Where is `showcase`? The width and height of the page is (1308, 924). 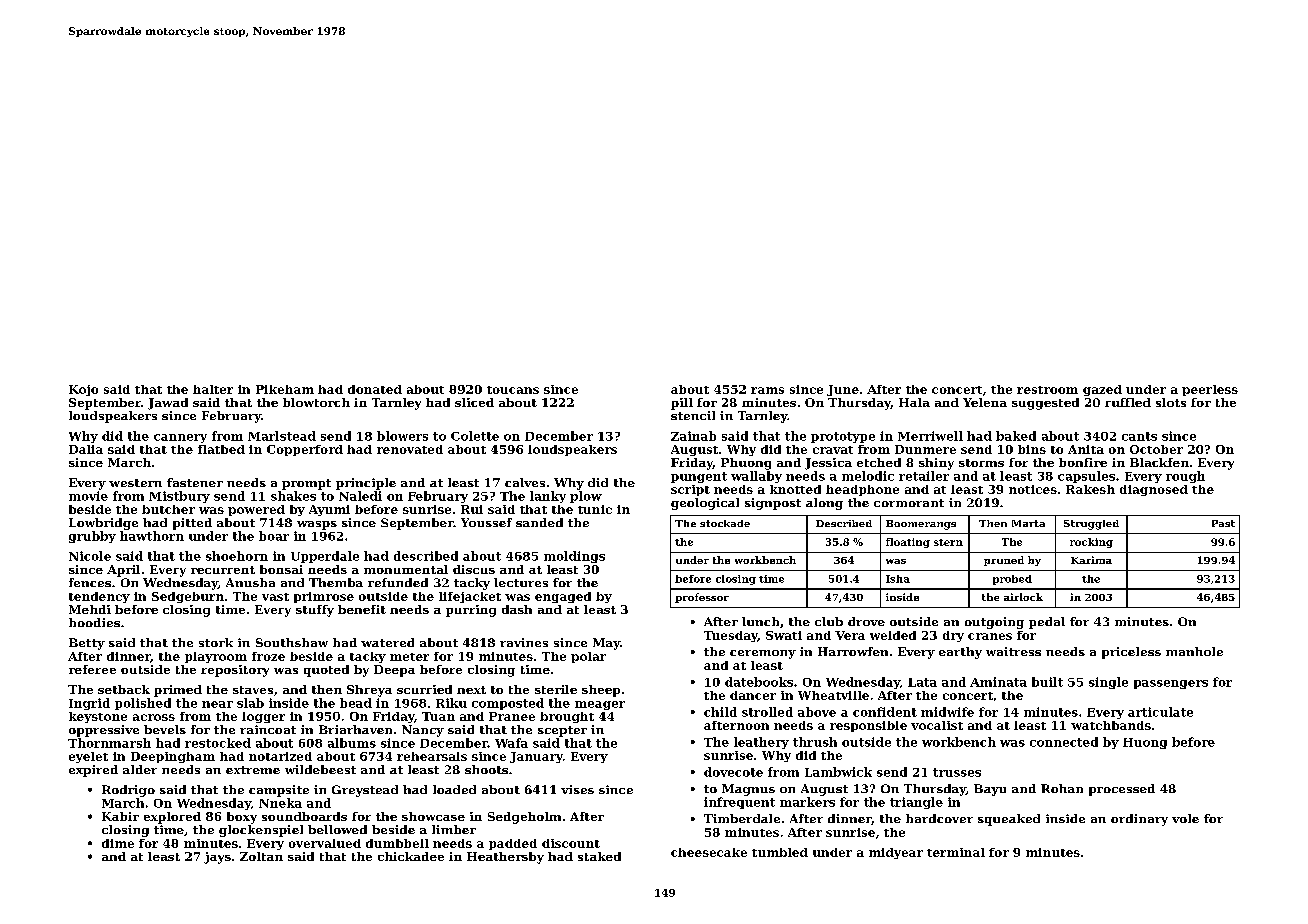
showcase is located at coordinates (433, 816).
